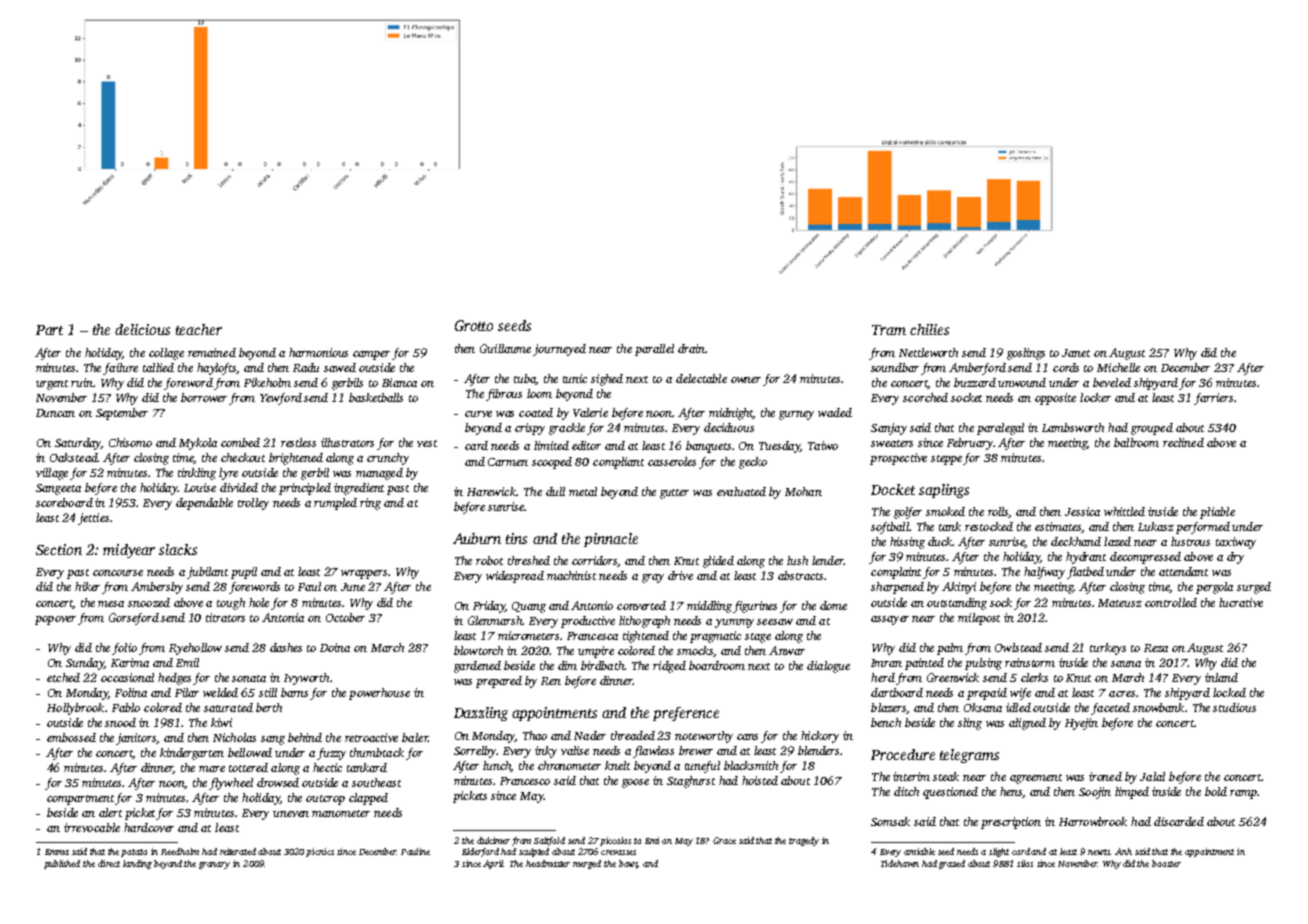 This screenshot has width=1308, height=924. I want to click on etched, so click(63, 677).
